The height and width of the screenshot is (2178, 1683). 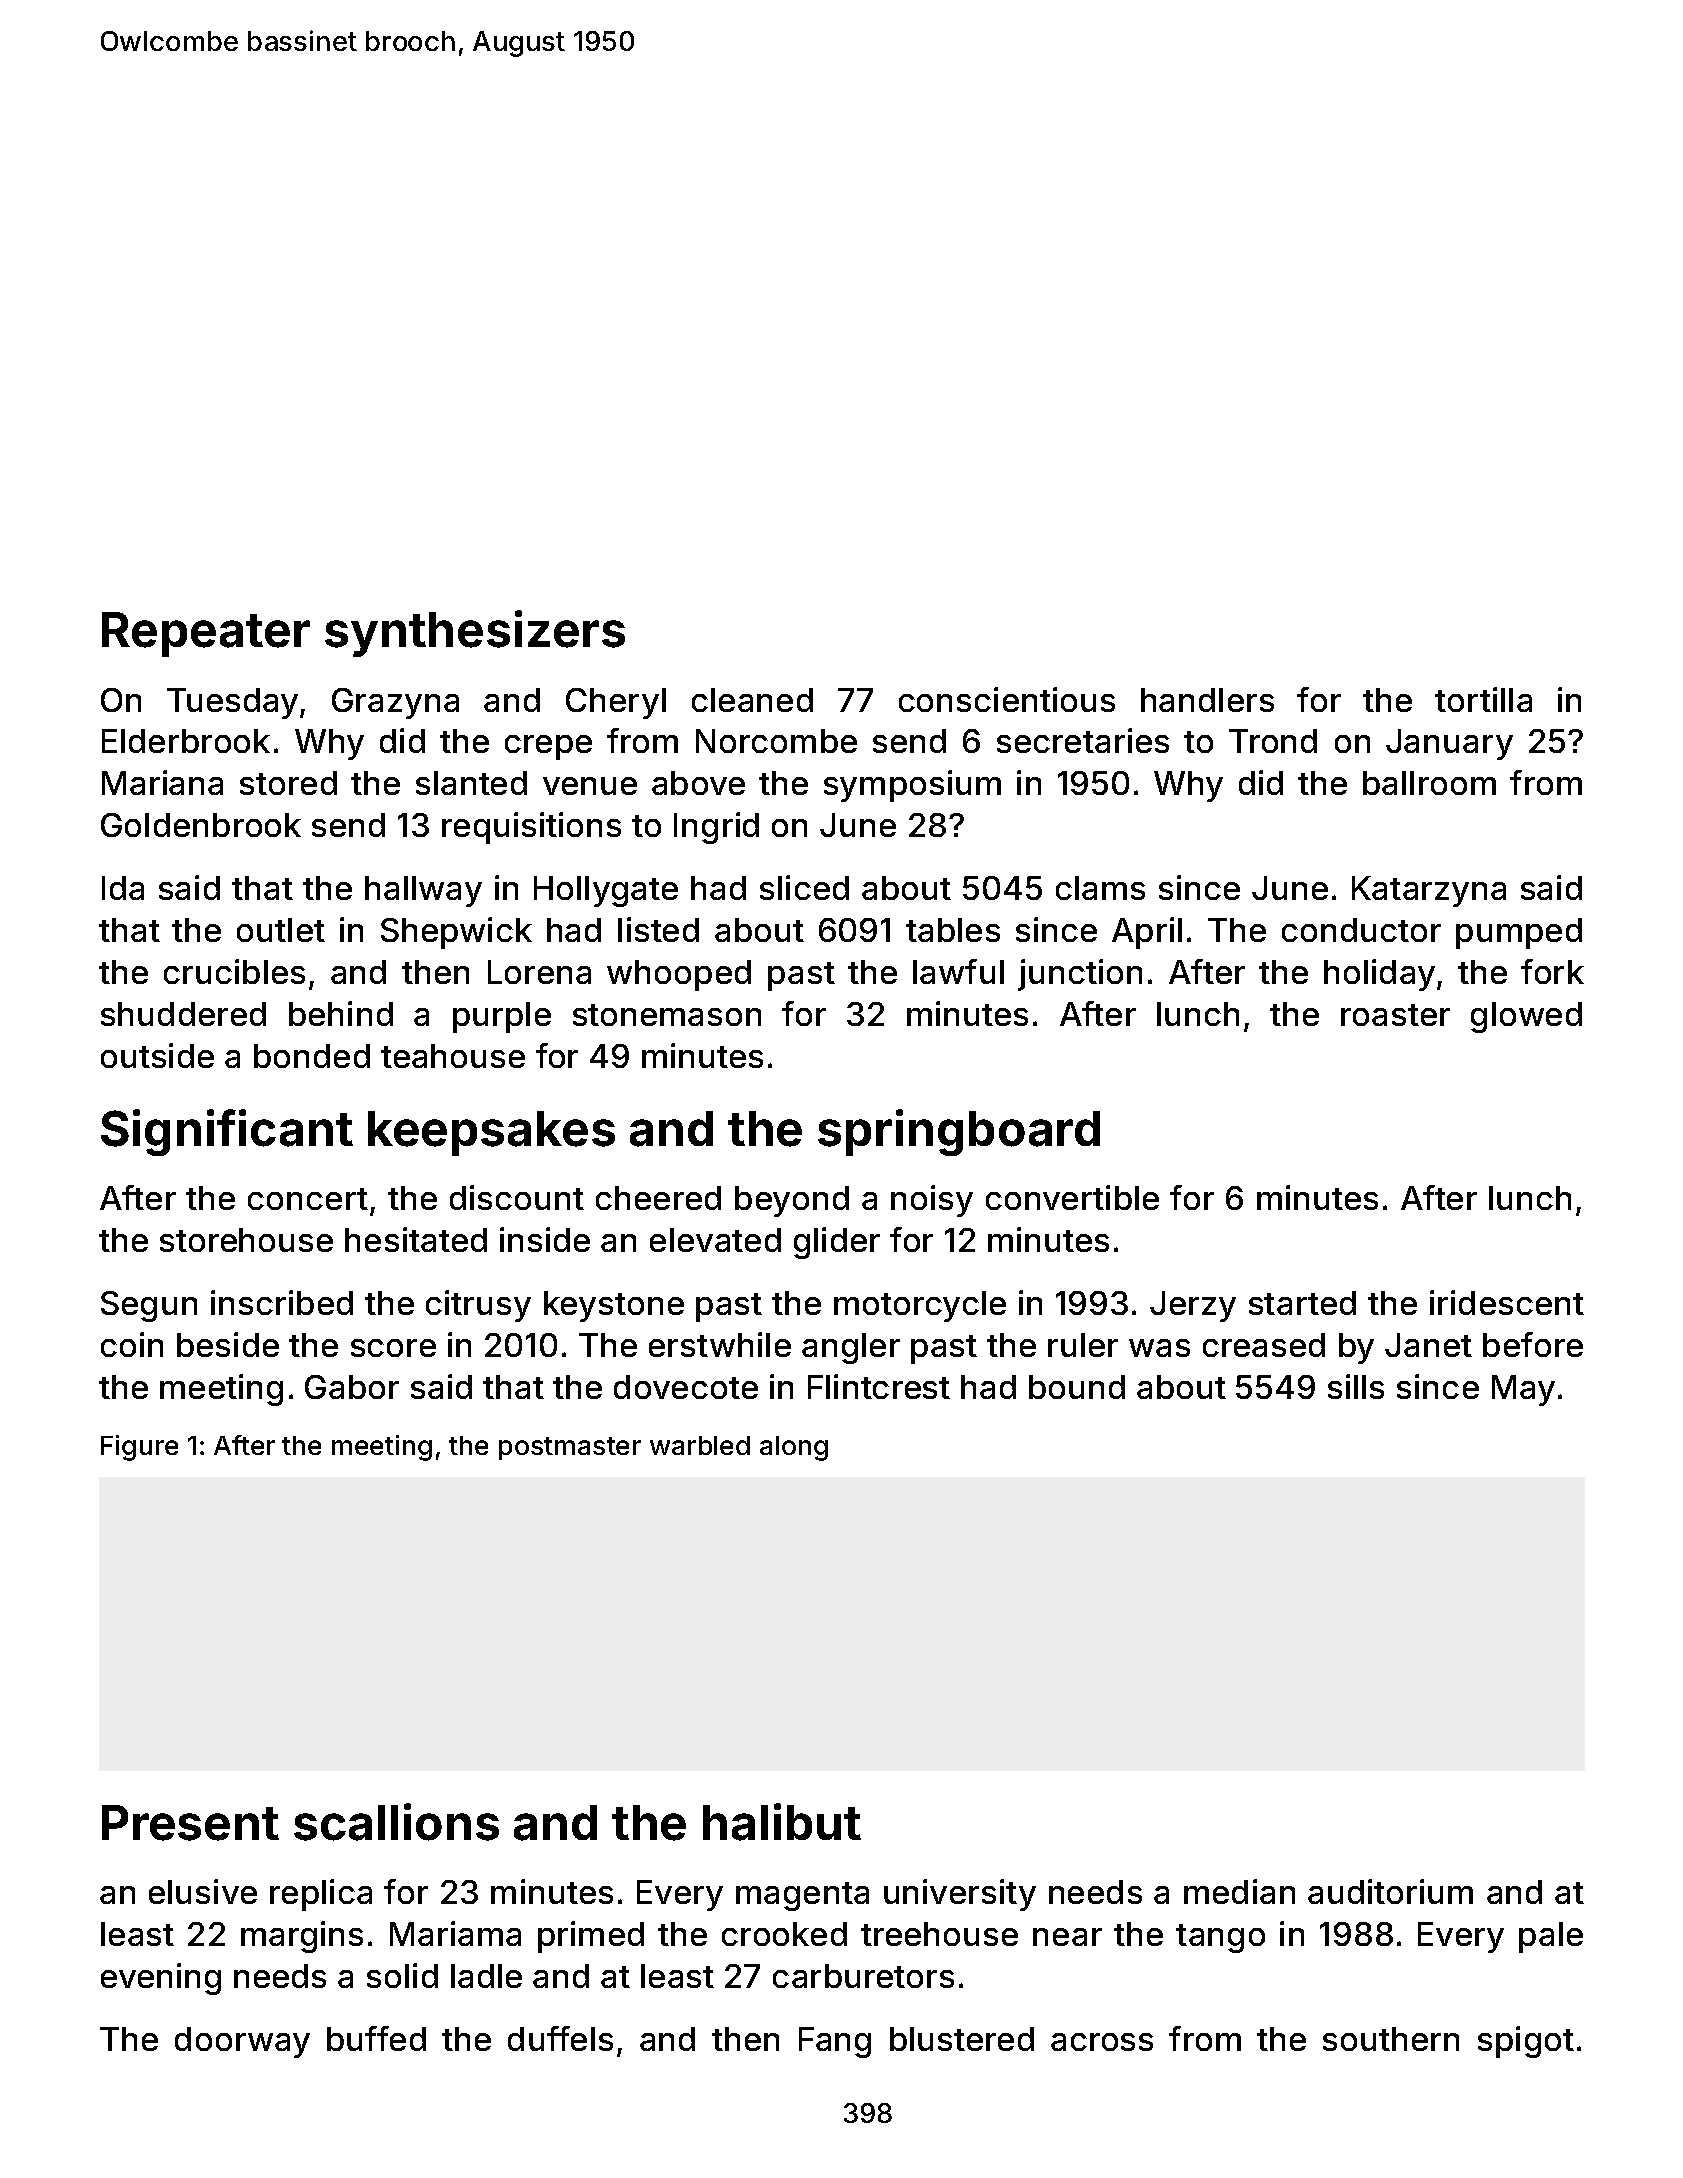 What do you see at coordinates (312, 1056) in the screenshot?
I see `bonded` at bounding box center [312, 1056].
